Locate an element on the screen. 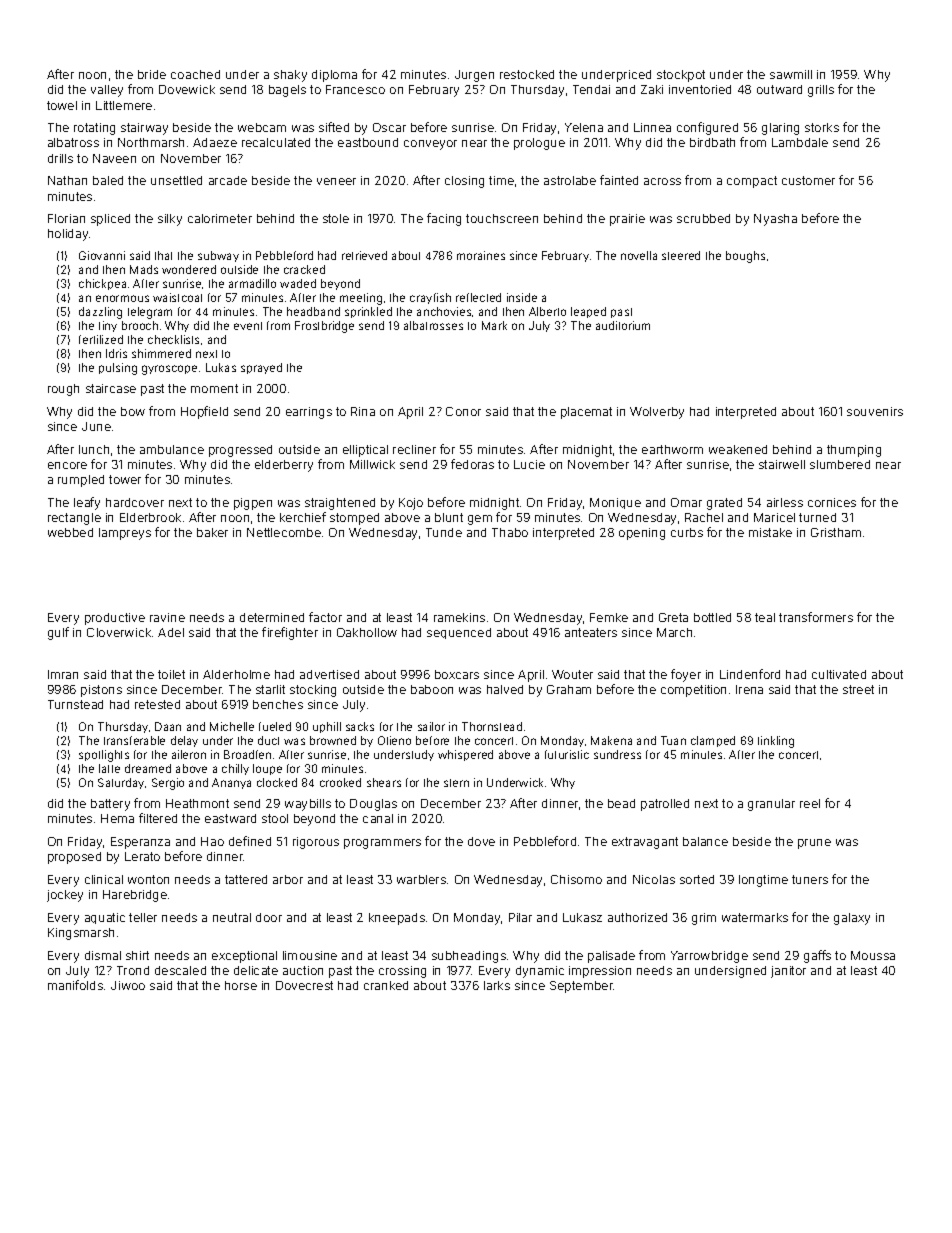  Alberto is located at coordinates (547, 311).
